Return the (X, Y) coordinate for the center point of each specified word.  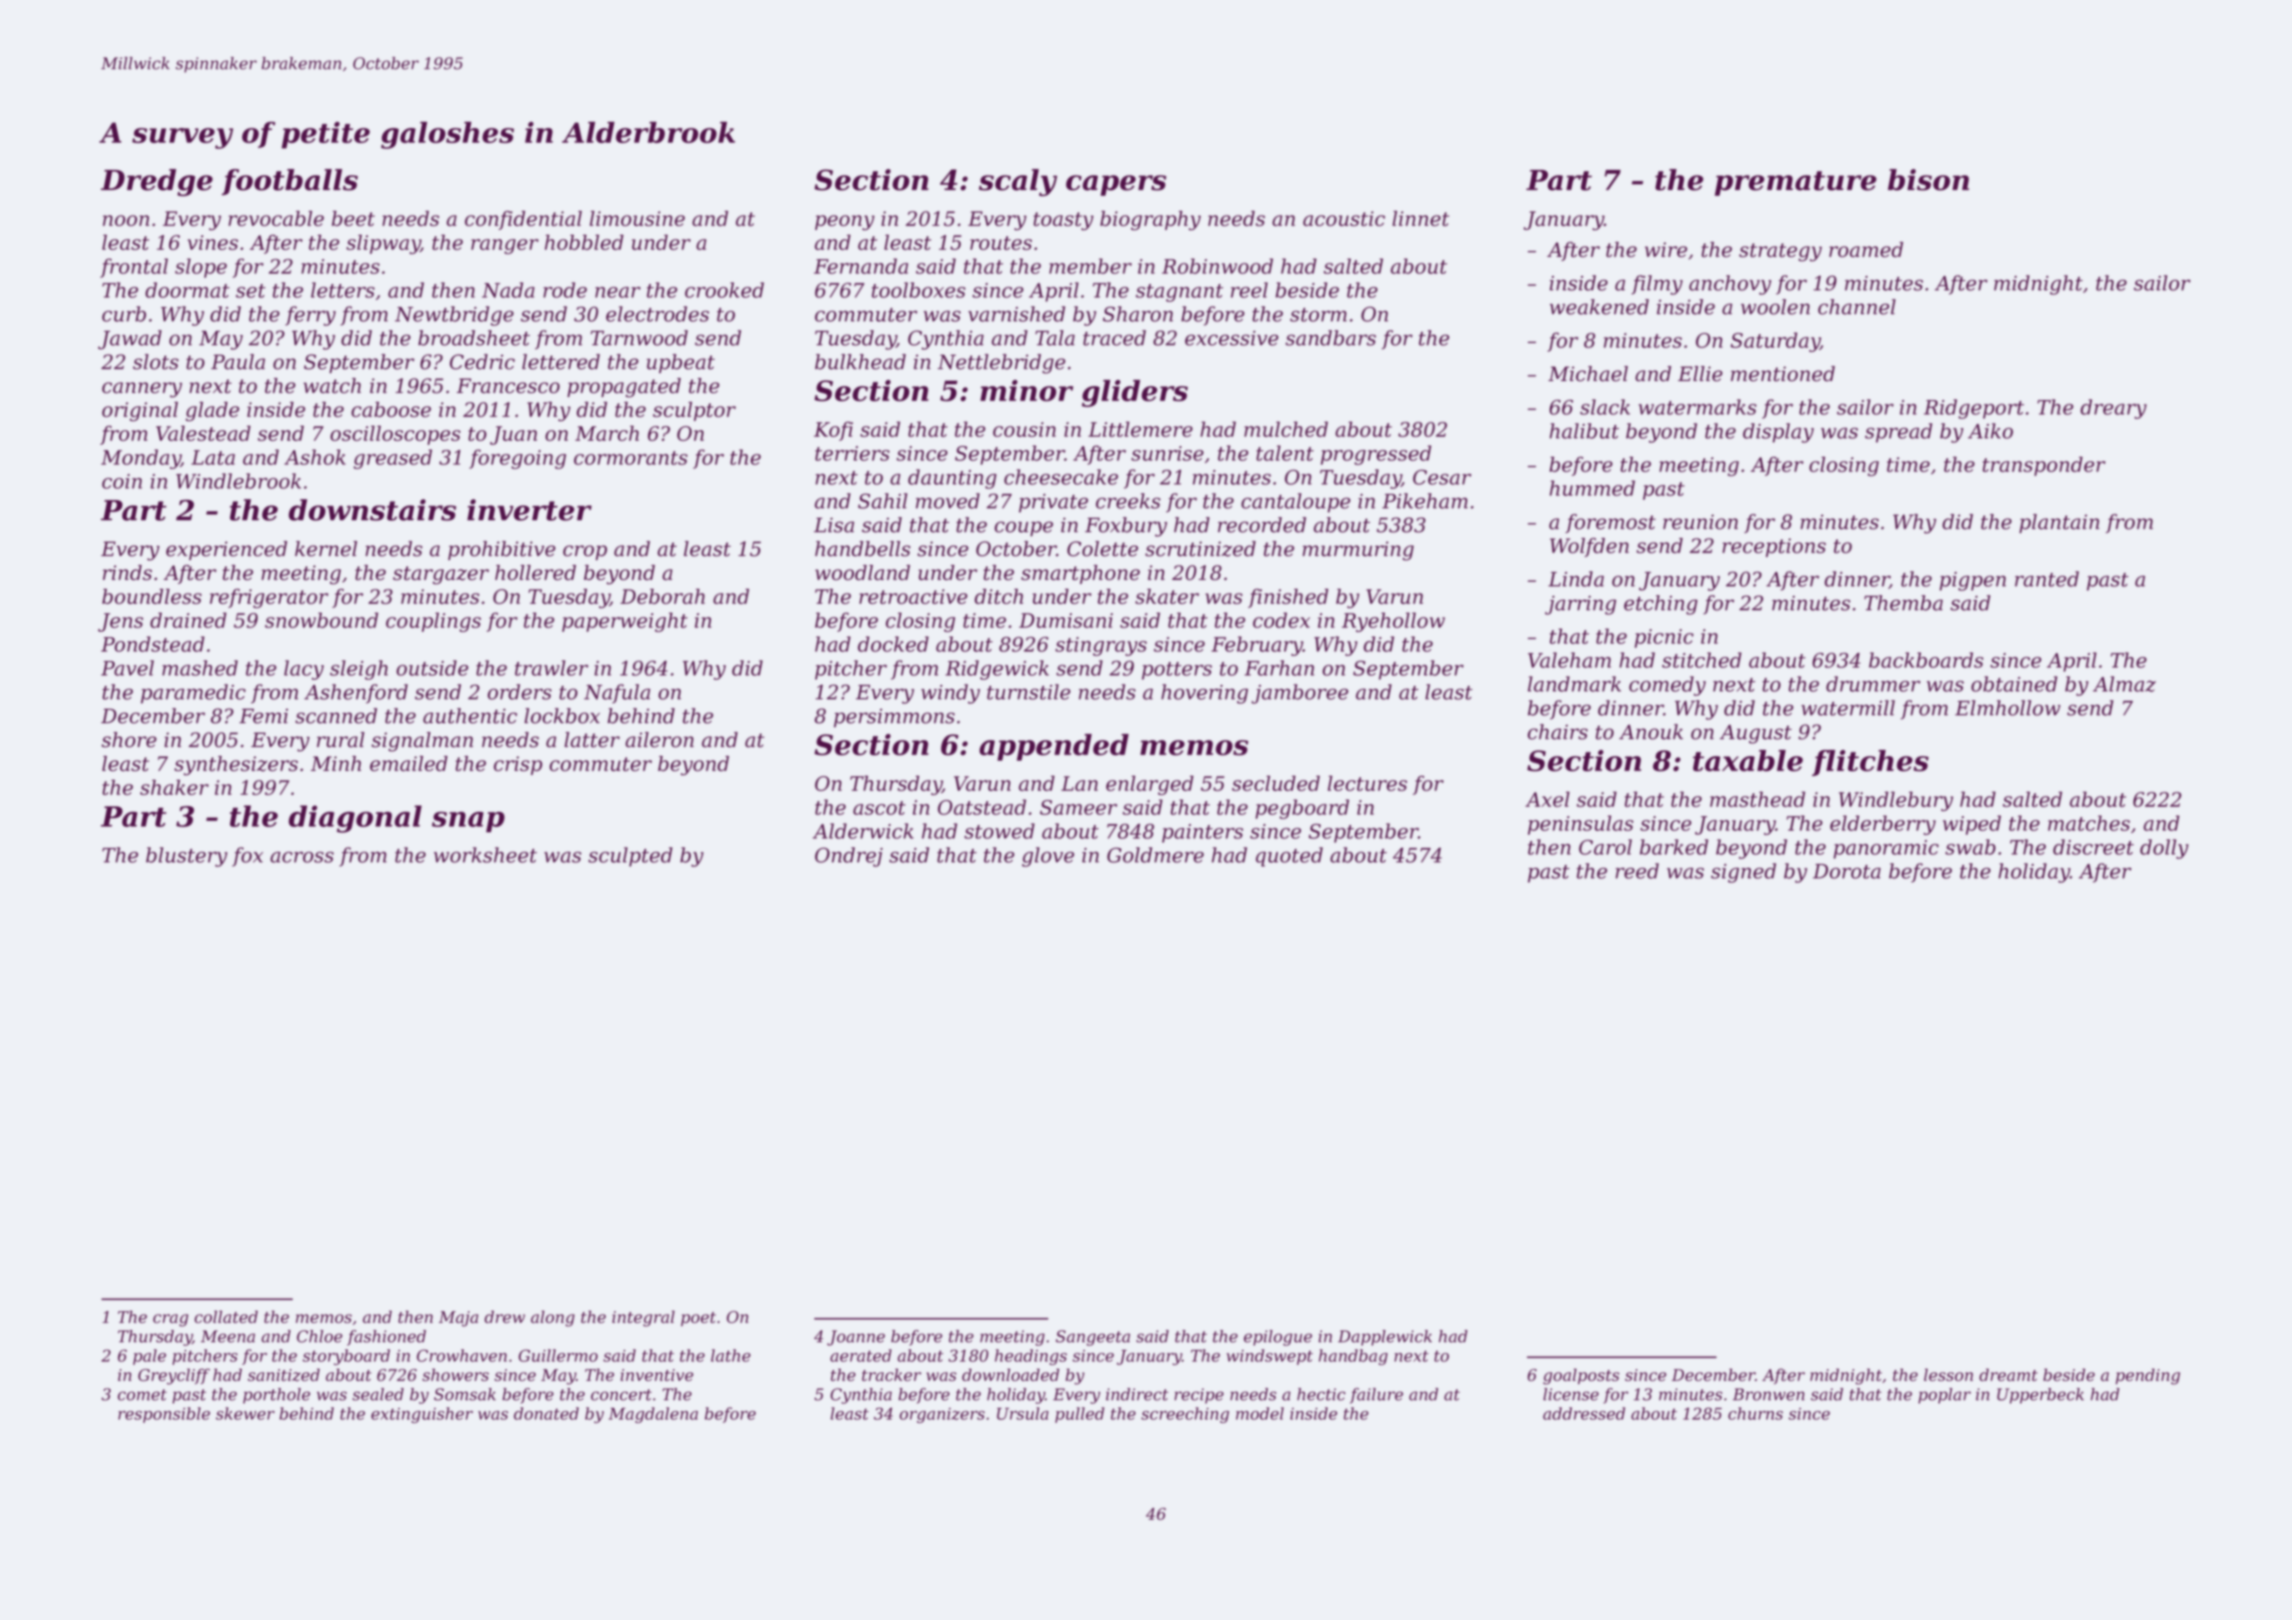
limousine (637, 218)
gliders (1135, 393)
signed (1743, 873)
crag (170, 1320)
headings (1031, 1357)
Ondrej (849, 857)
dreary (2113, 409)
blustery (186, 857)
